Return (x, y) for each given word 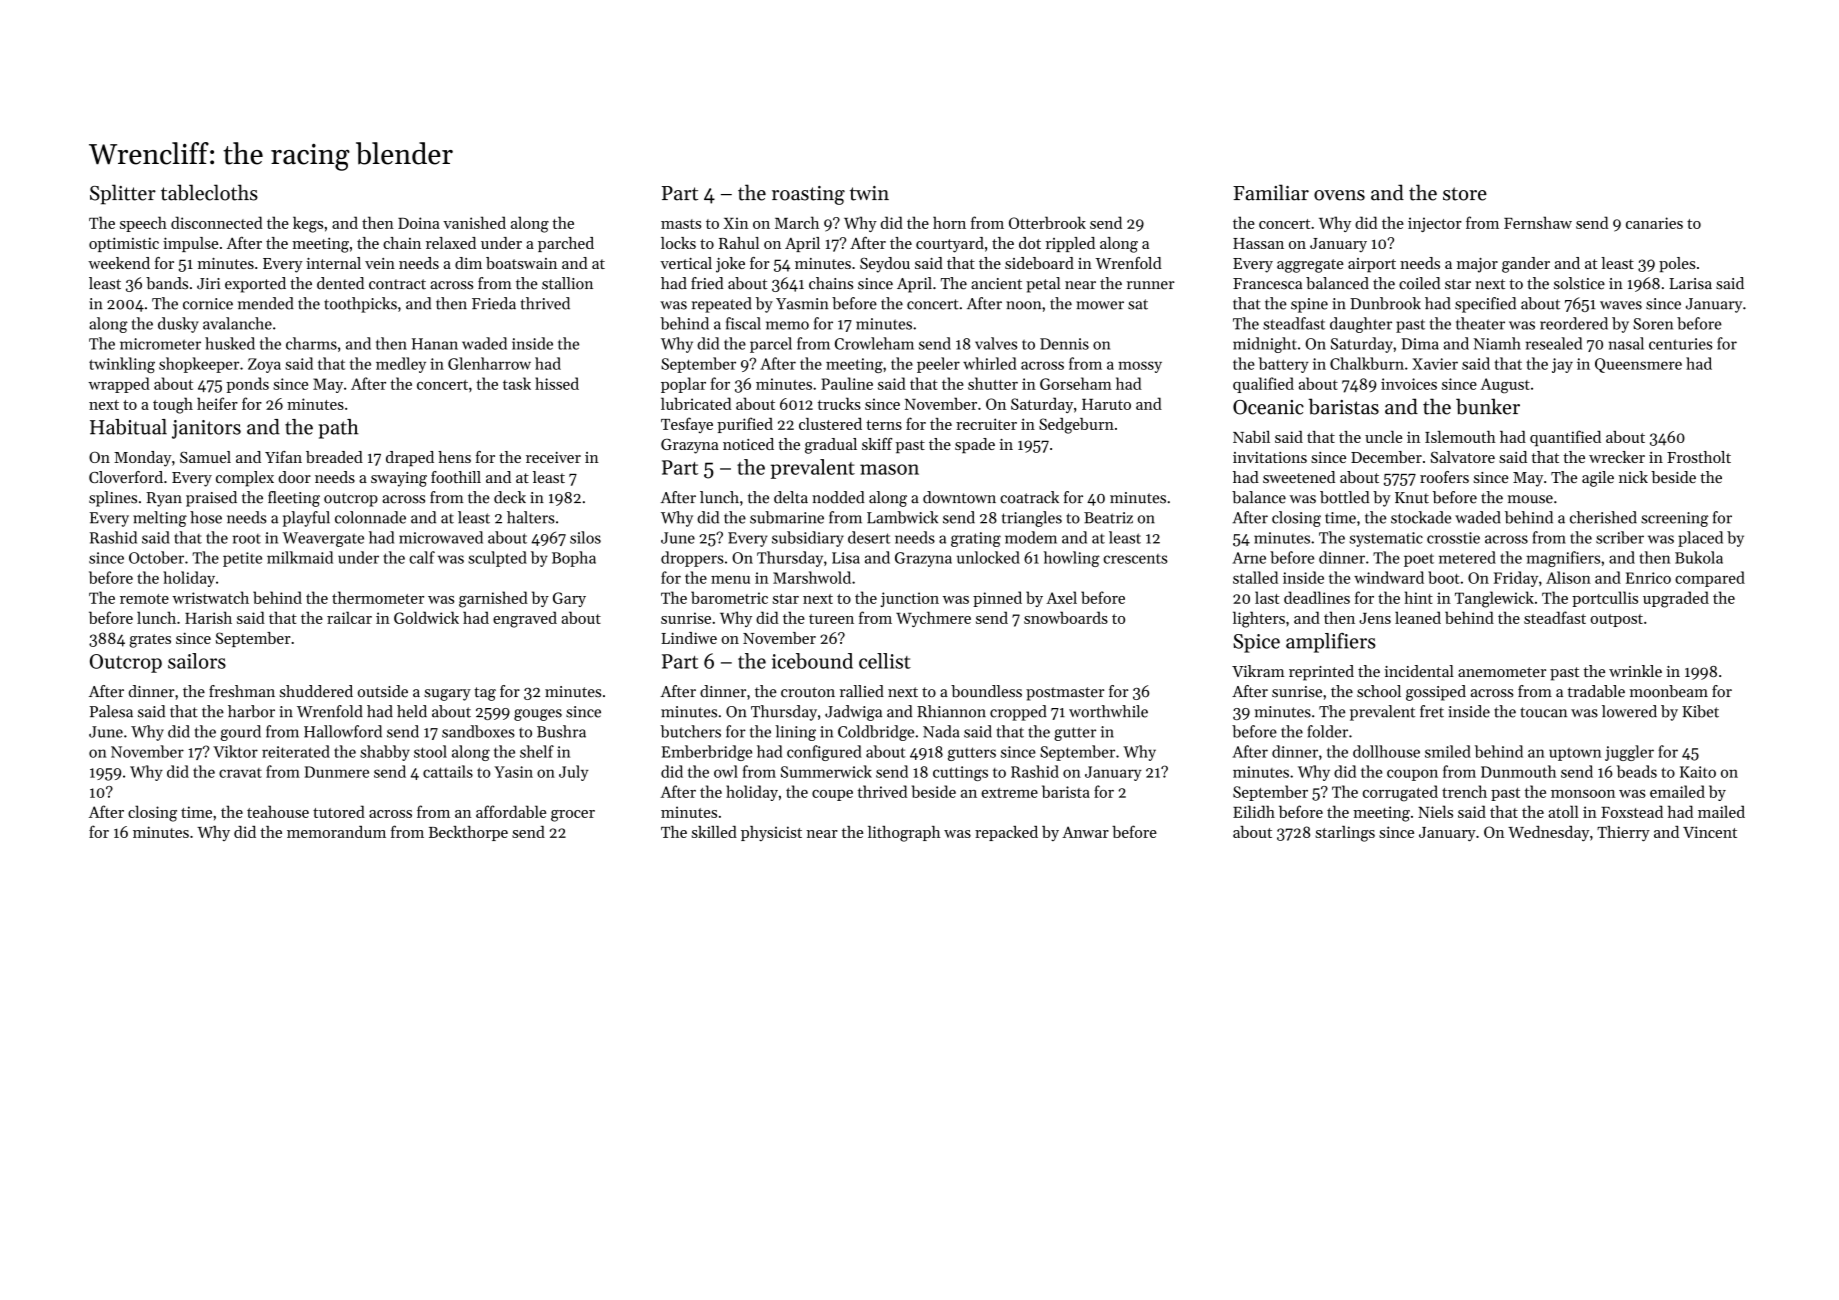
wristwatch (210, 597)
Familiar (1271, 192)
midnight (1265, 345)
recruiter (986, 424)
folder (1328, 731)
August (1505, 386)
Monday (143, 459)
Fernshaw (1538, 222)
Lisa (846, 558)
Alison (1568, 577)
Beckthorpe (468, 833)
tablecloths (209, 192)
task (517, 383)
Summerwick (826, 771)
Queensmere (1638, 365)
